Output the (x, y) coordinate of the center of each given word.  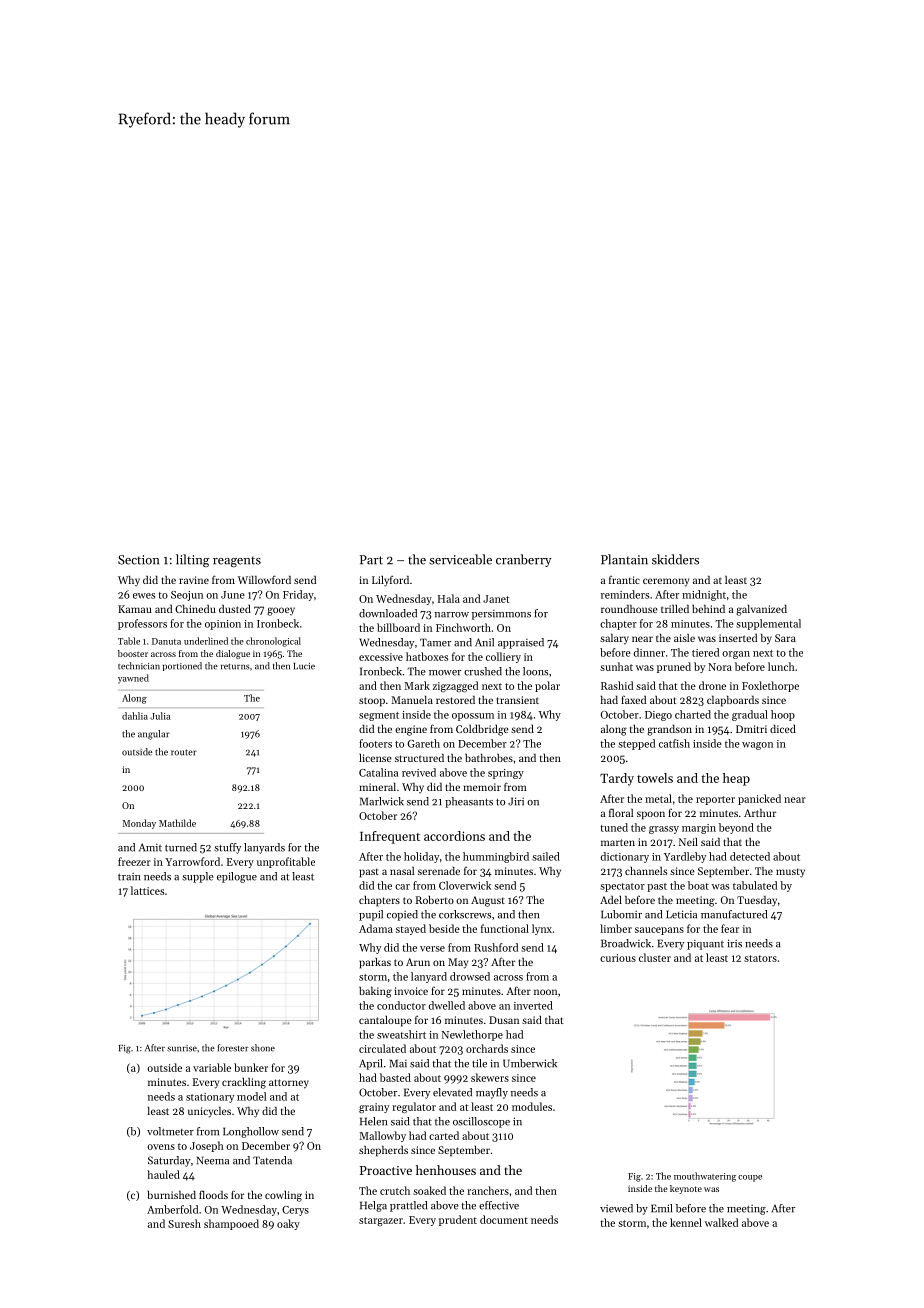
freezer (134, 861)
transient (517, 700)
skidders (675, 559)
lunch (781, 666)
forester (233, 1048)
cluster (655, 957)
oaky (288, 1224)
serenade (439, 871)
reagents (237, 561)
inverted (533, 1005)
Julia (160, 716)
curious (618, 958)
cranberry (524, 560)
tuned (614, 827)
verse (432, 949)
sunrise (182, 1048)
